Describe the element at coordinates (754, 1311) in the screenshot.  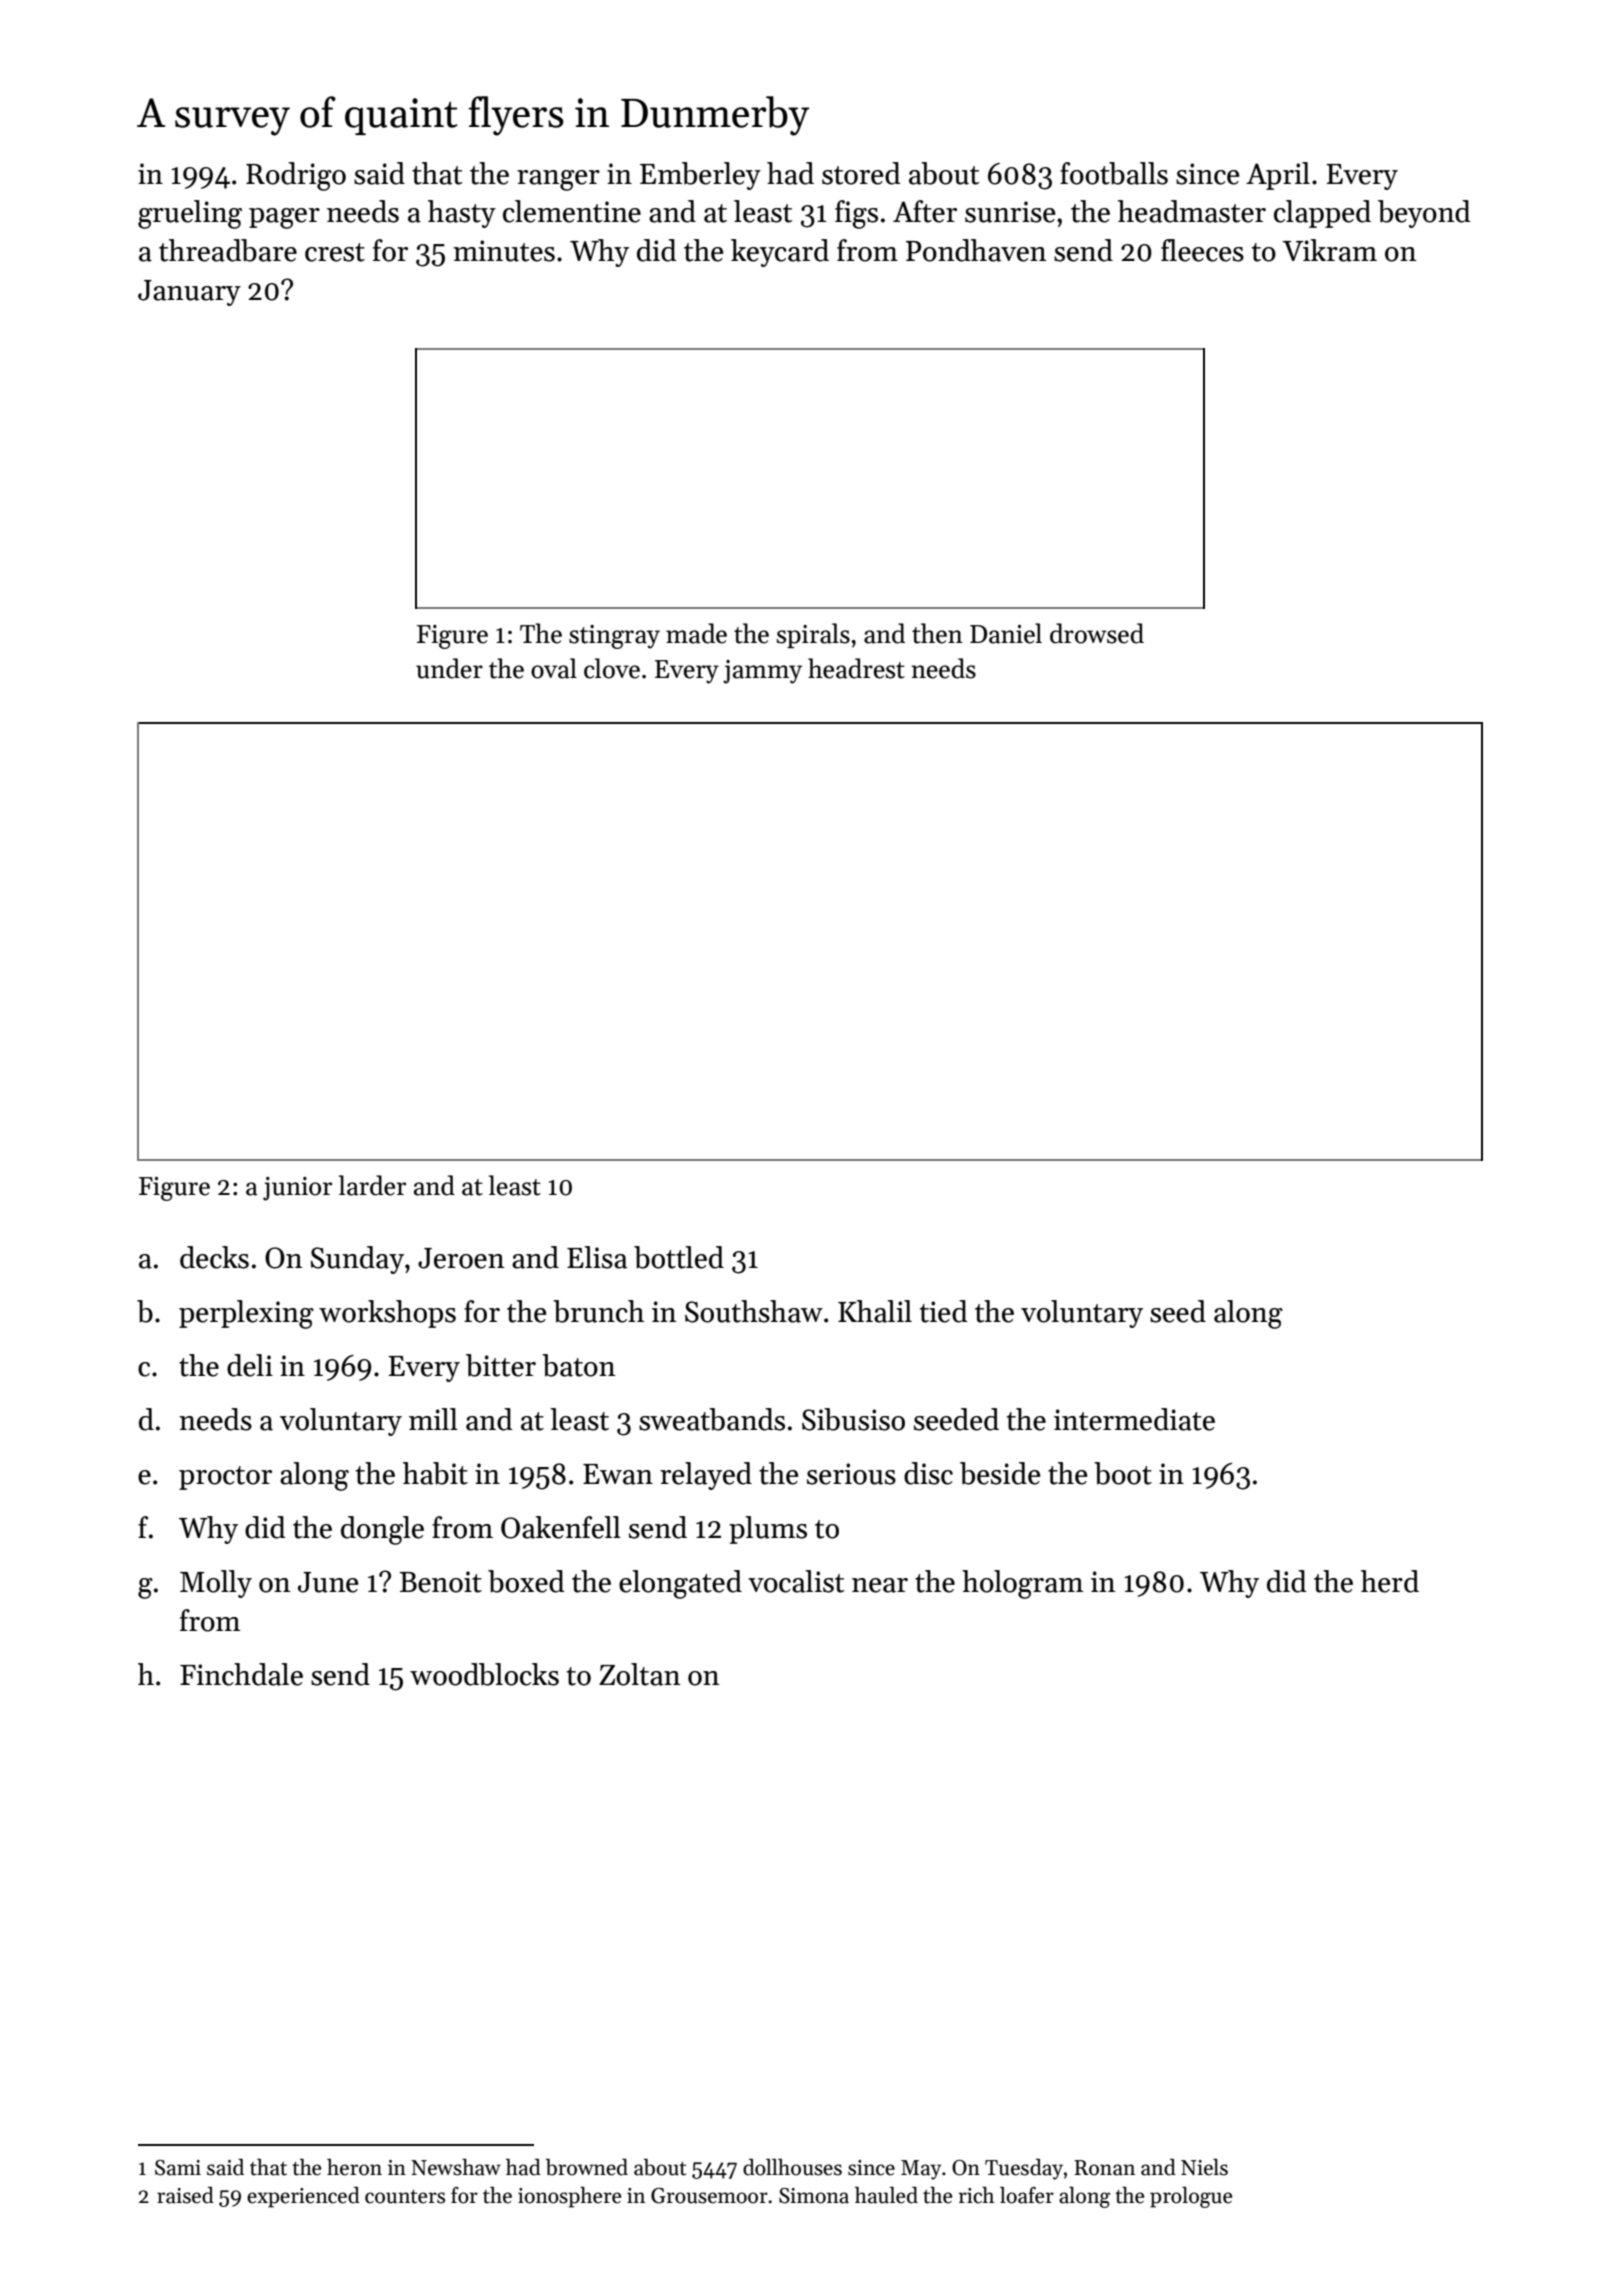
I see `Southshaw` at that location.
